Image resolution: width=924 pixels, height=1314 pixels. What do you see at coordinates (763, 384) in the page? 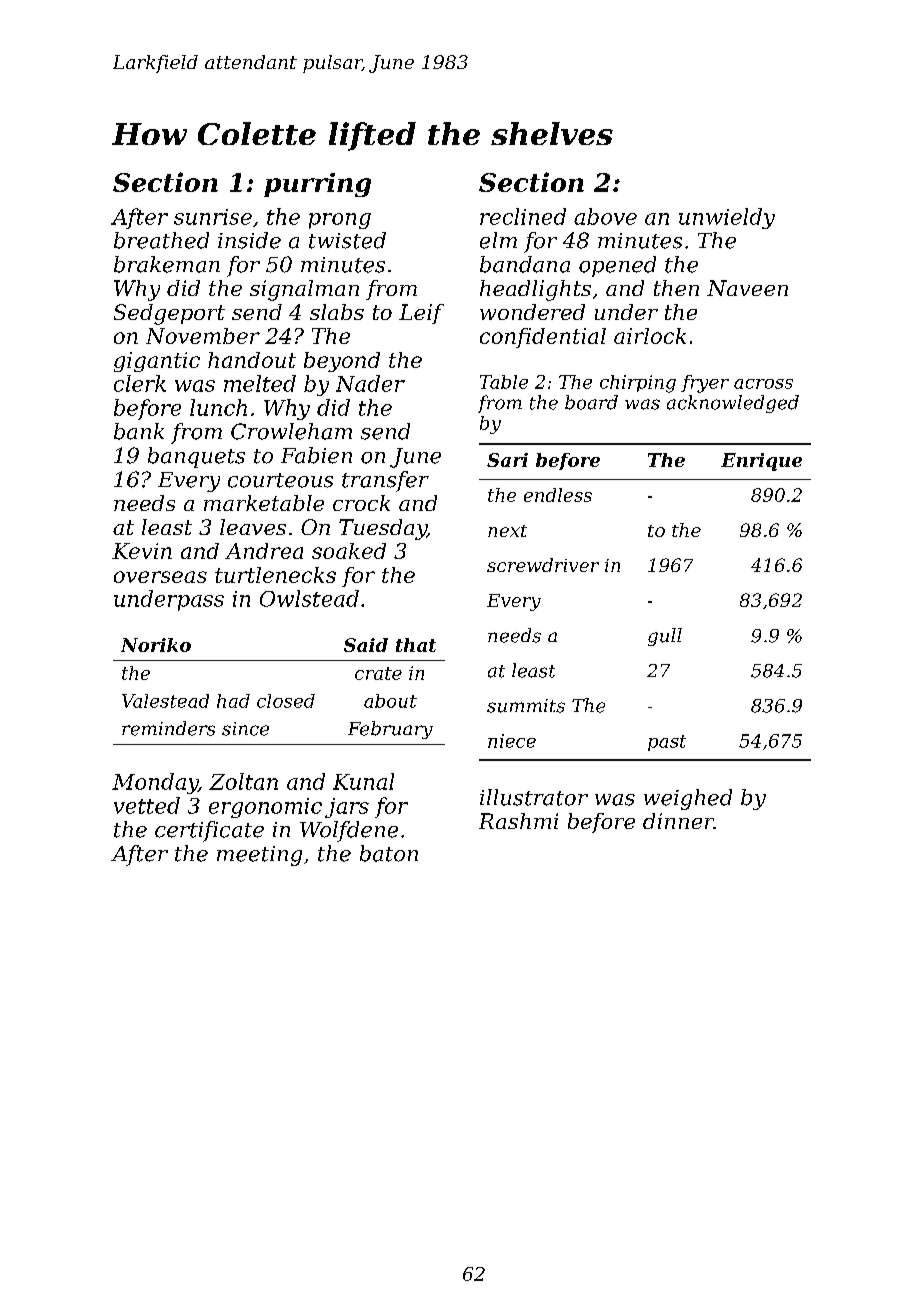
I see `across` at bounding box center [763, 384].
